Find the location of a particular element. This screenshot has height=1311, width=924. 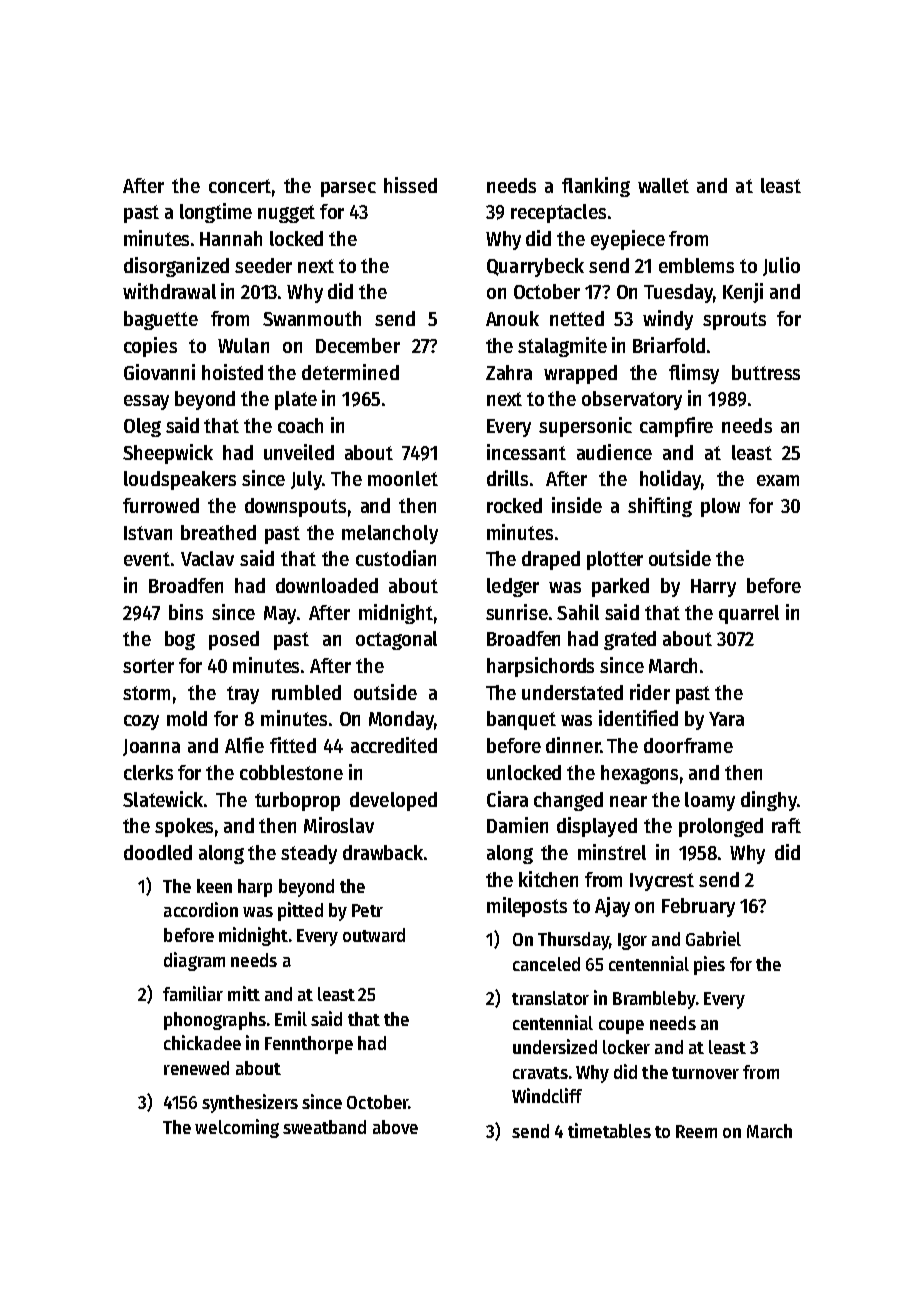

Gabriel is located at coordinates (713, 938).
